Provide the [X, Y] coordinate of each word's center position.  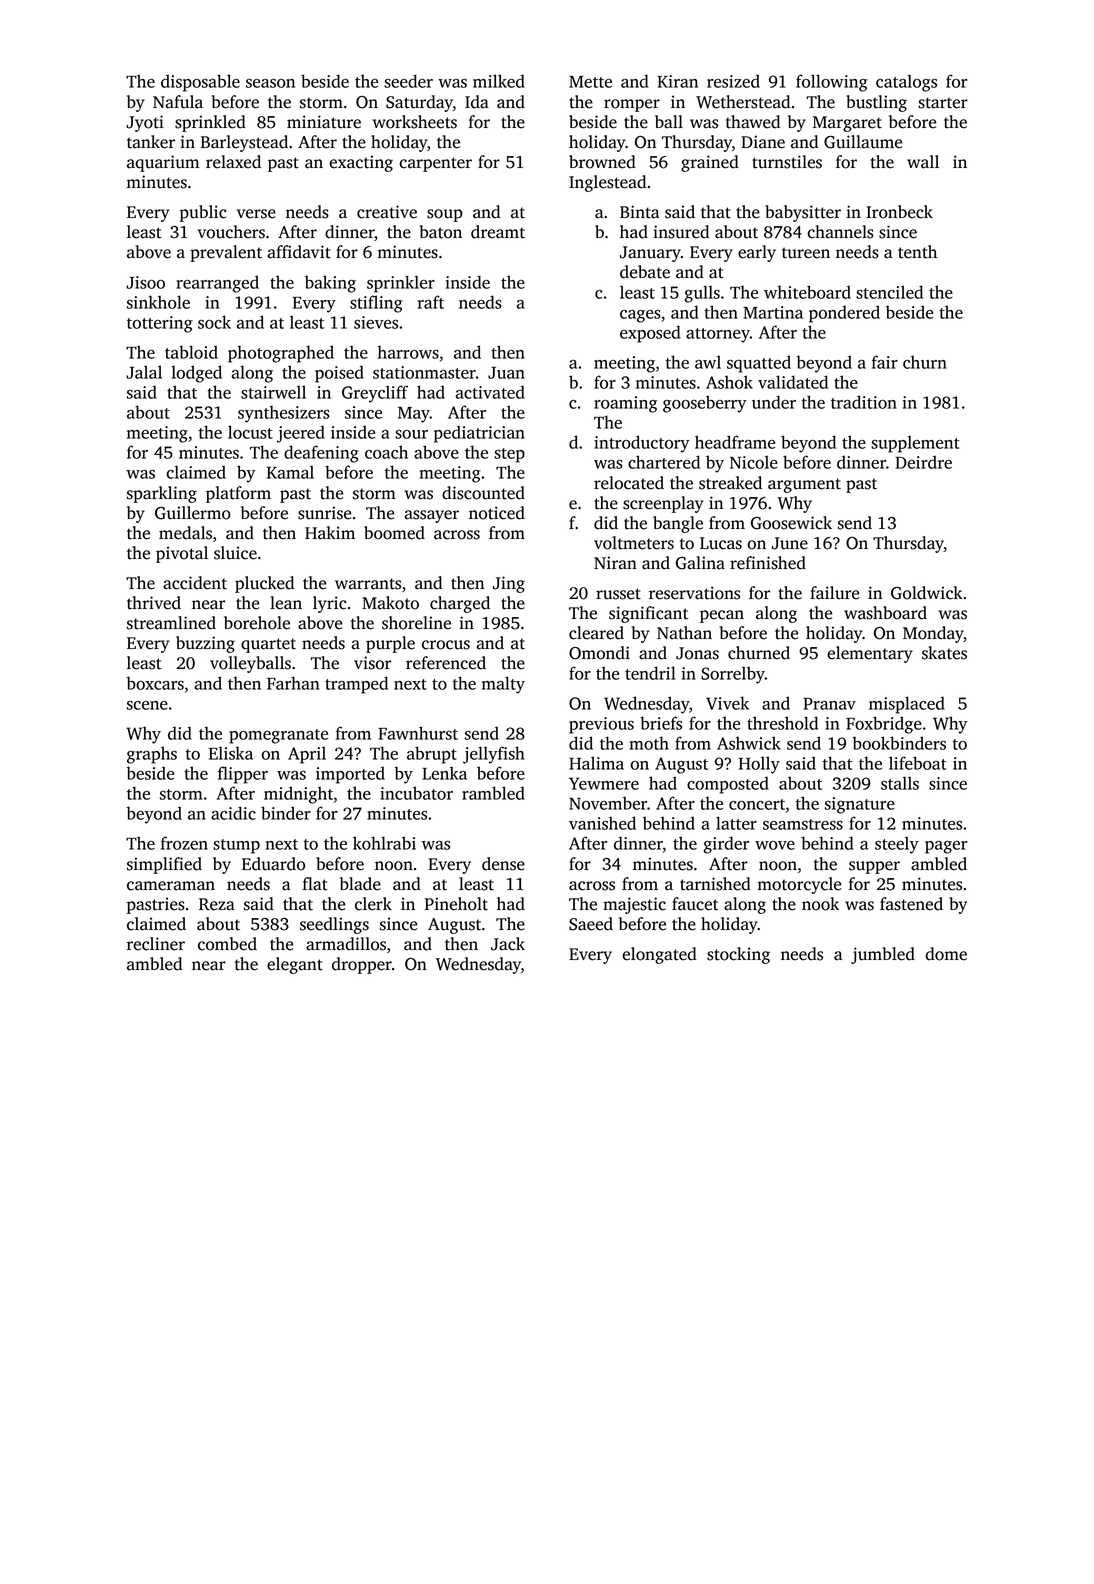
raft [431, 302]
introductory [641, 444]
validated [793, 382]
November [608, 803]
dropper [362, 965]
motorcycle [799, 885]
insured [681, 232]
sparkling [162, 494]
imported [350, 775]
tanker [151, 142]
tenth [917, 252]
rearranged [217, 284]
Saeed [591, 924]
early [757, 253]
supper [874, 867]
